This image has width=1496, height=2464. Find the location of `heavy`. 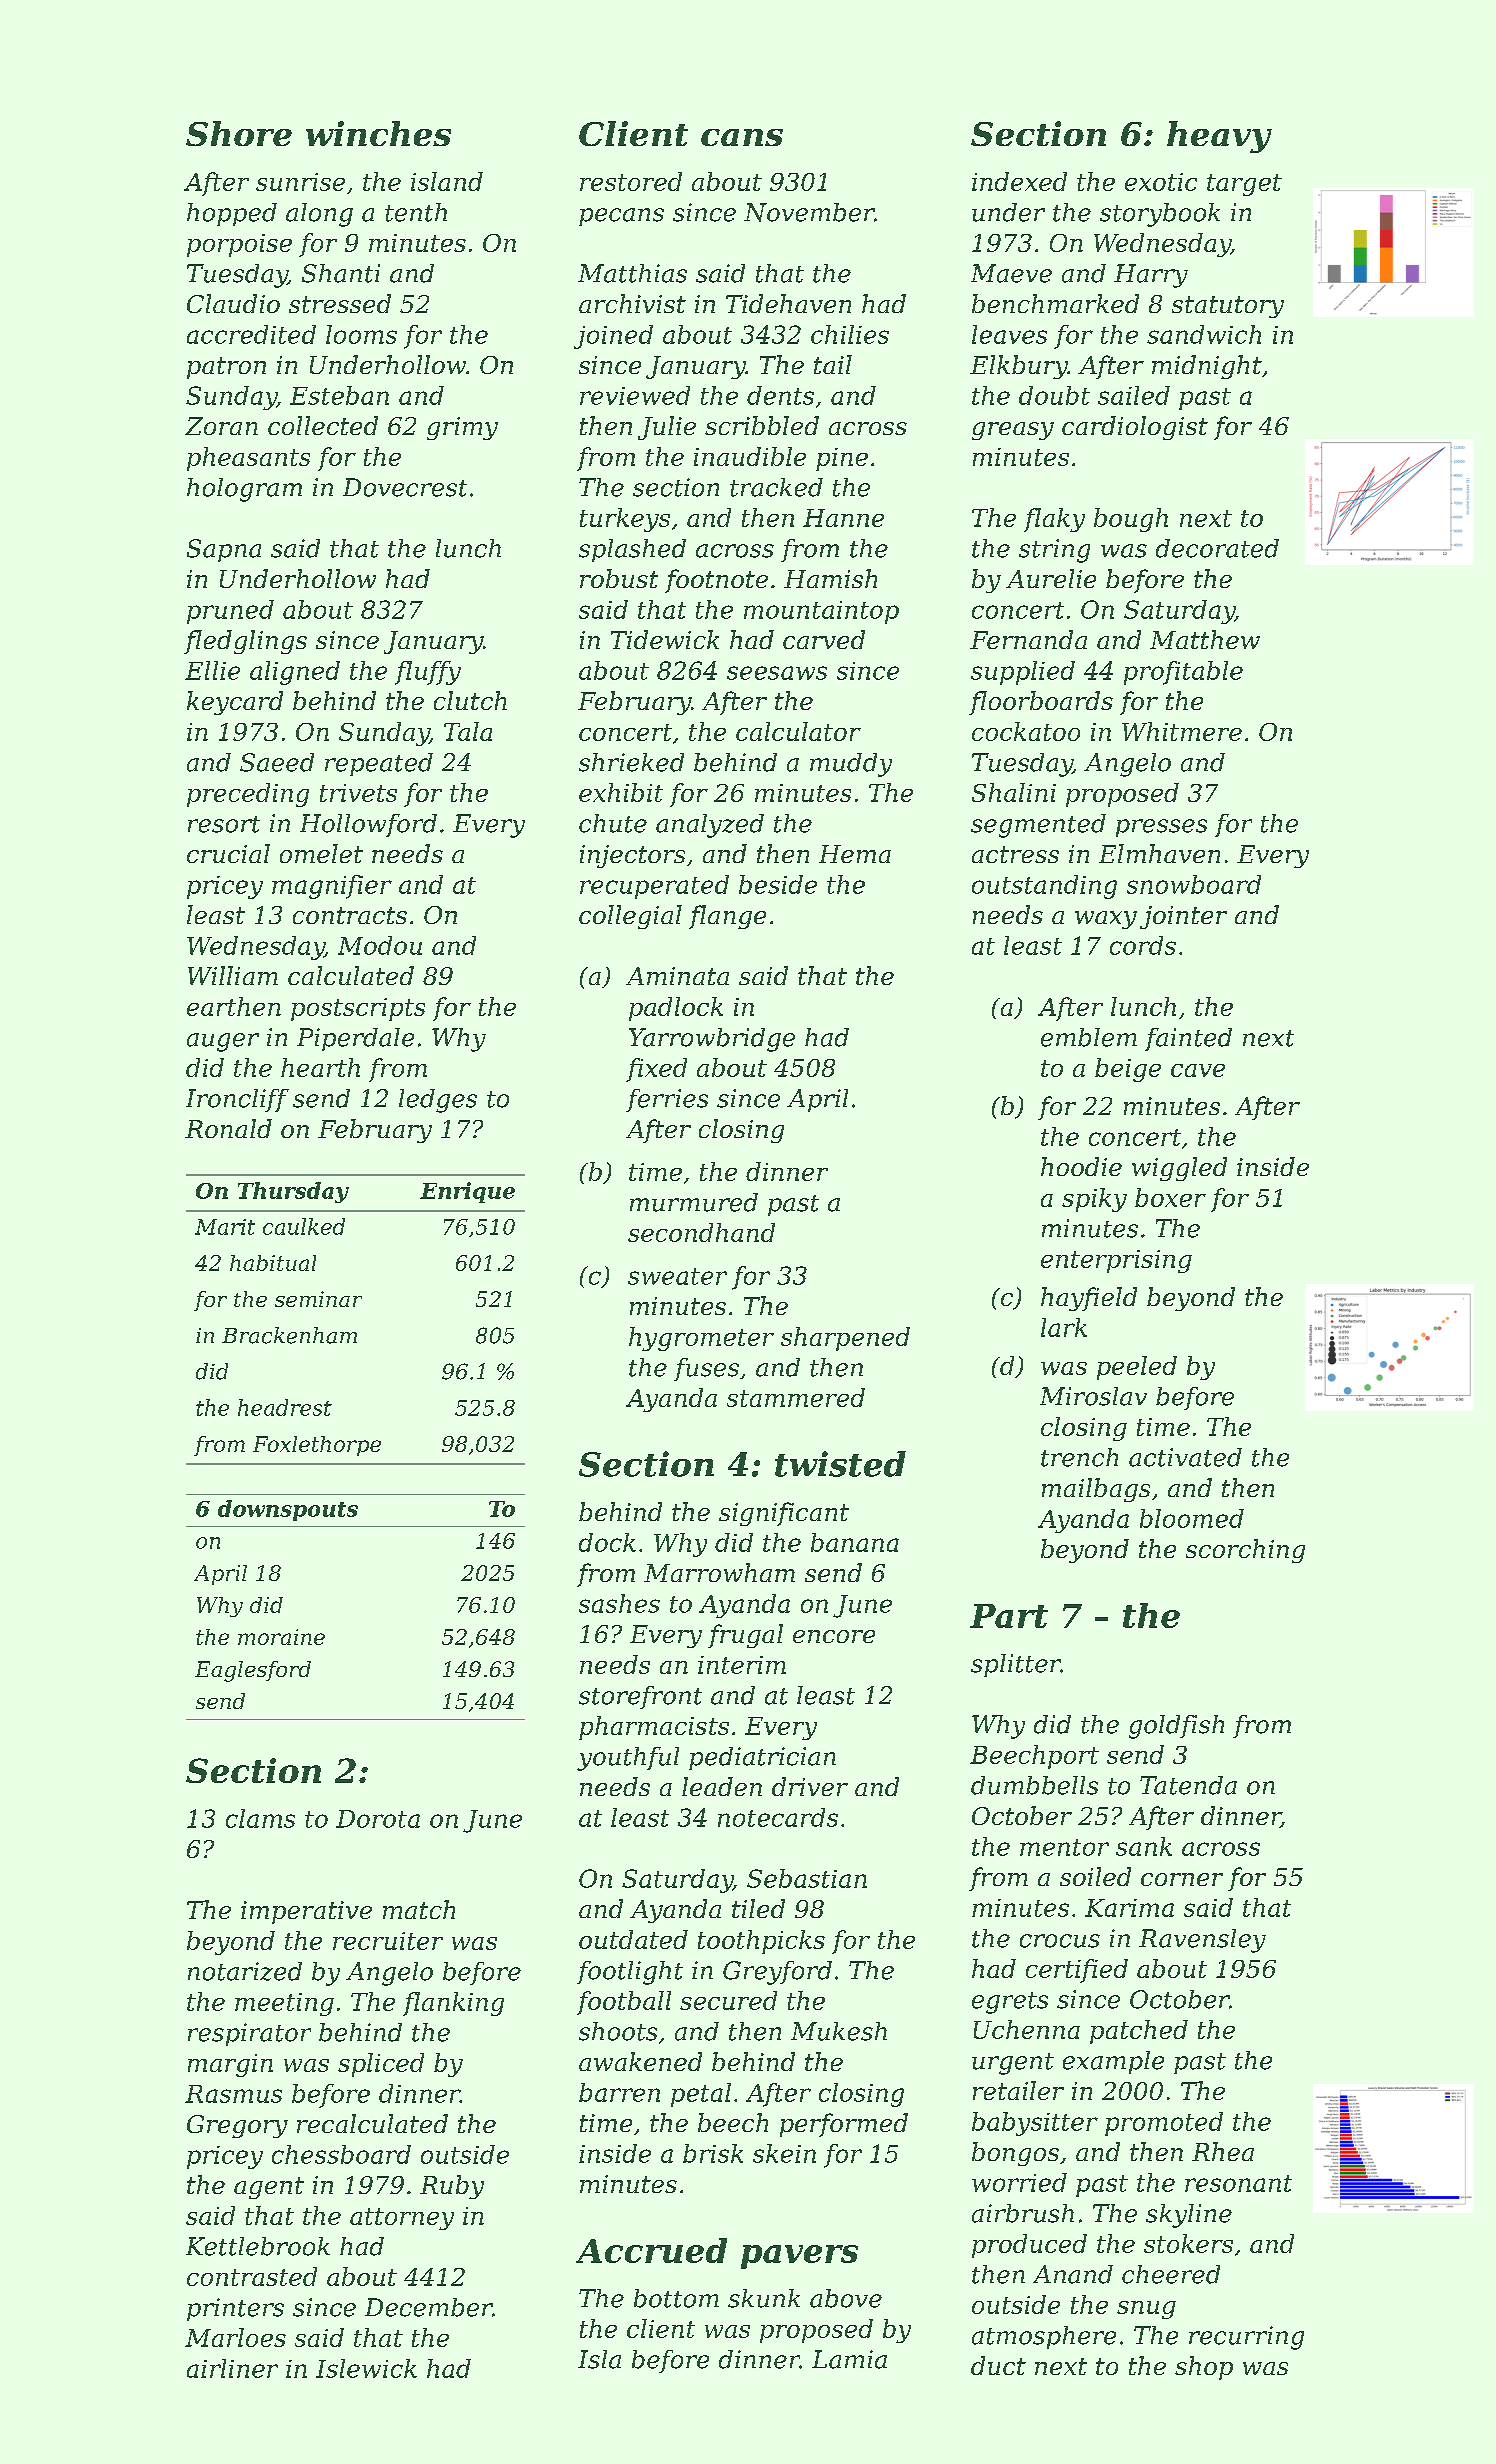

heavy is located at coordinates (1219, 137).
